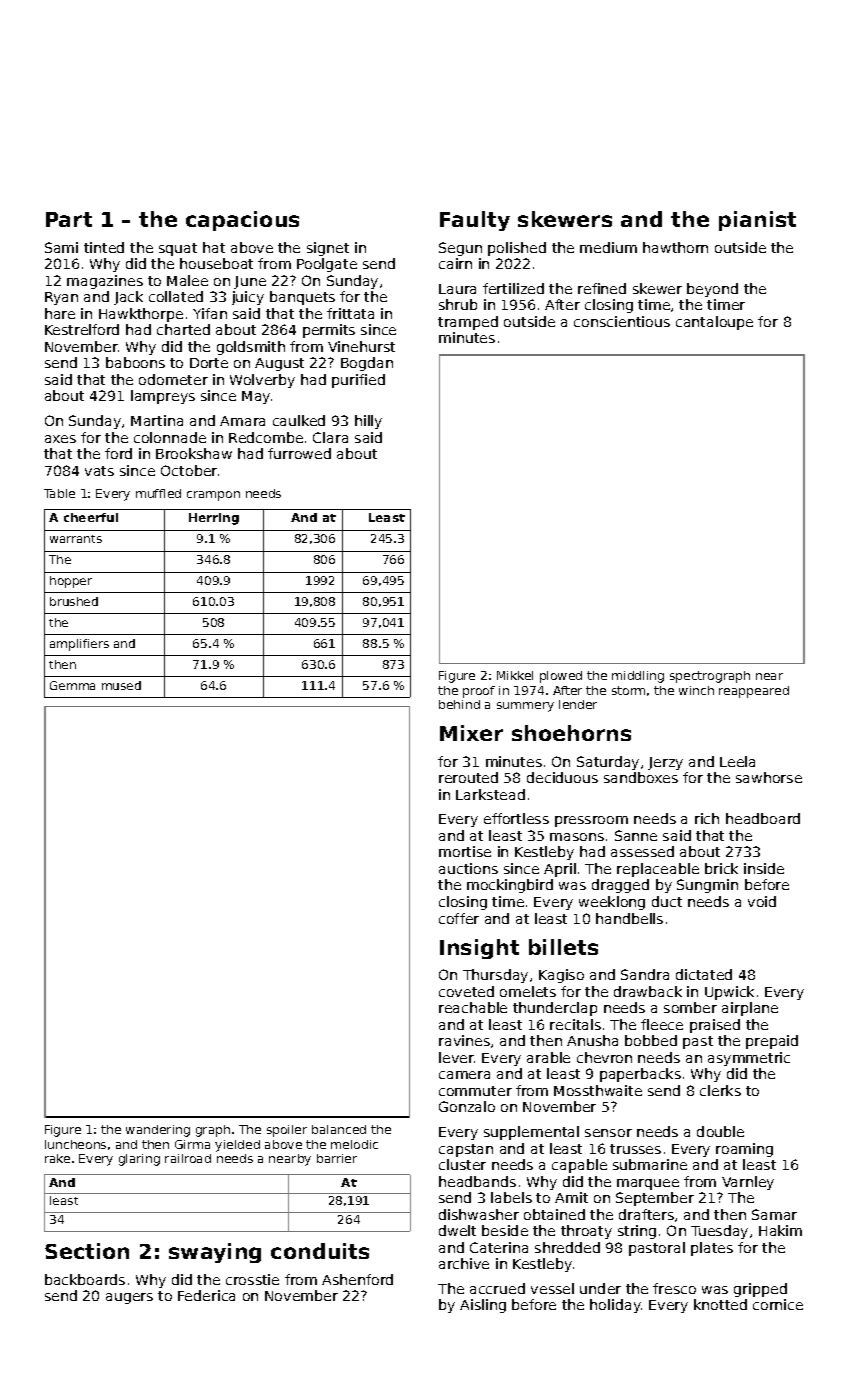 The height and width of the image is (1400, 849). Describe the element at coordinates (455, 263) in the image. I see `cairn` at that location.
